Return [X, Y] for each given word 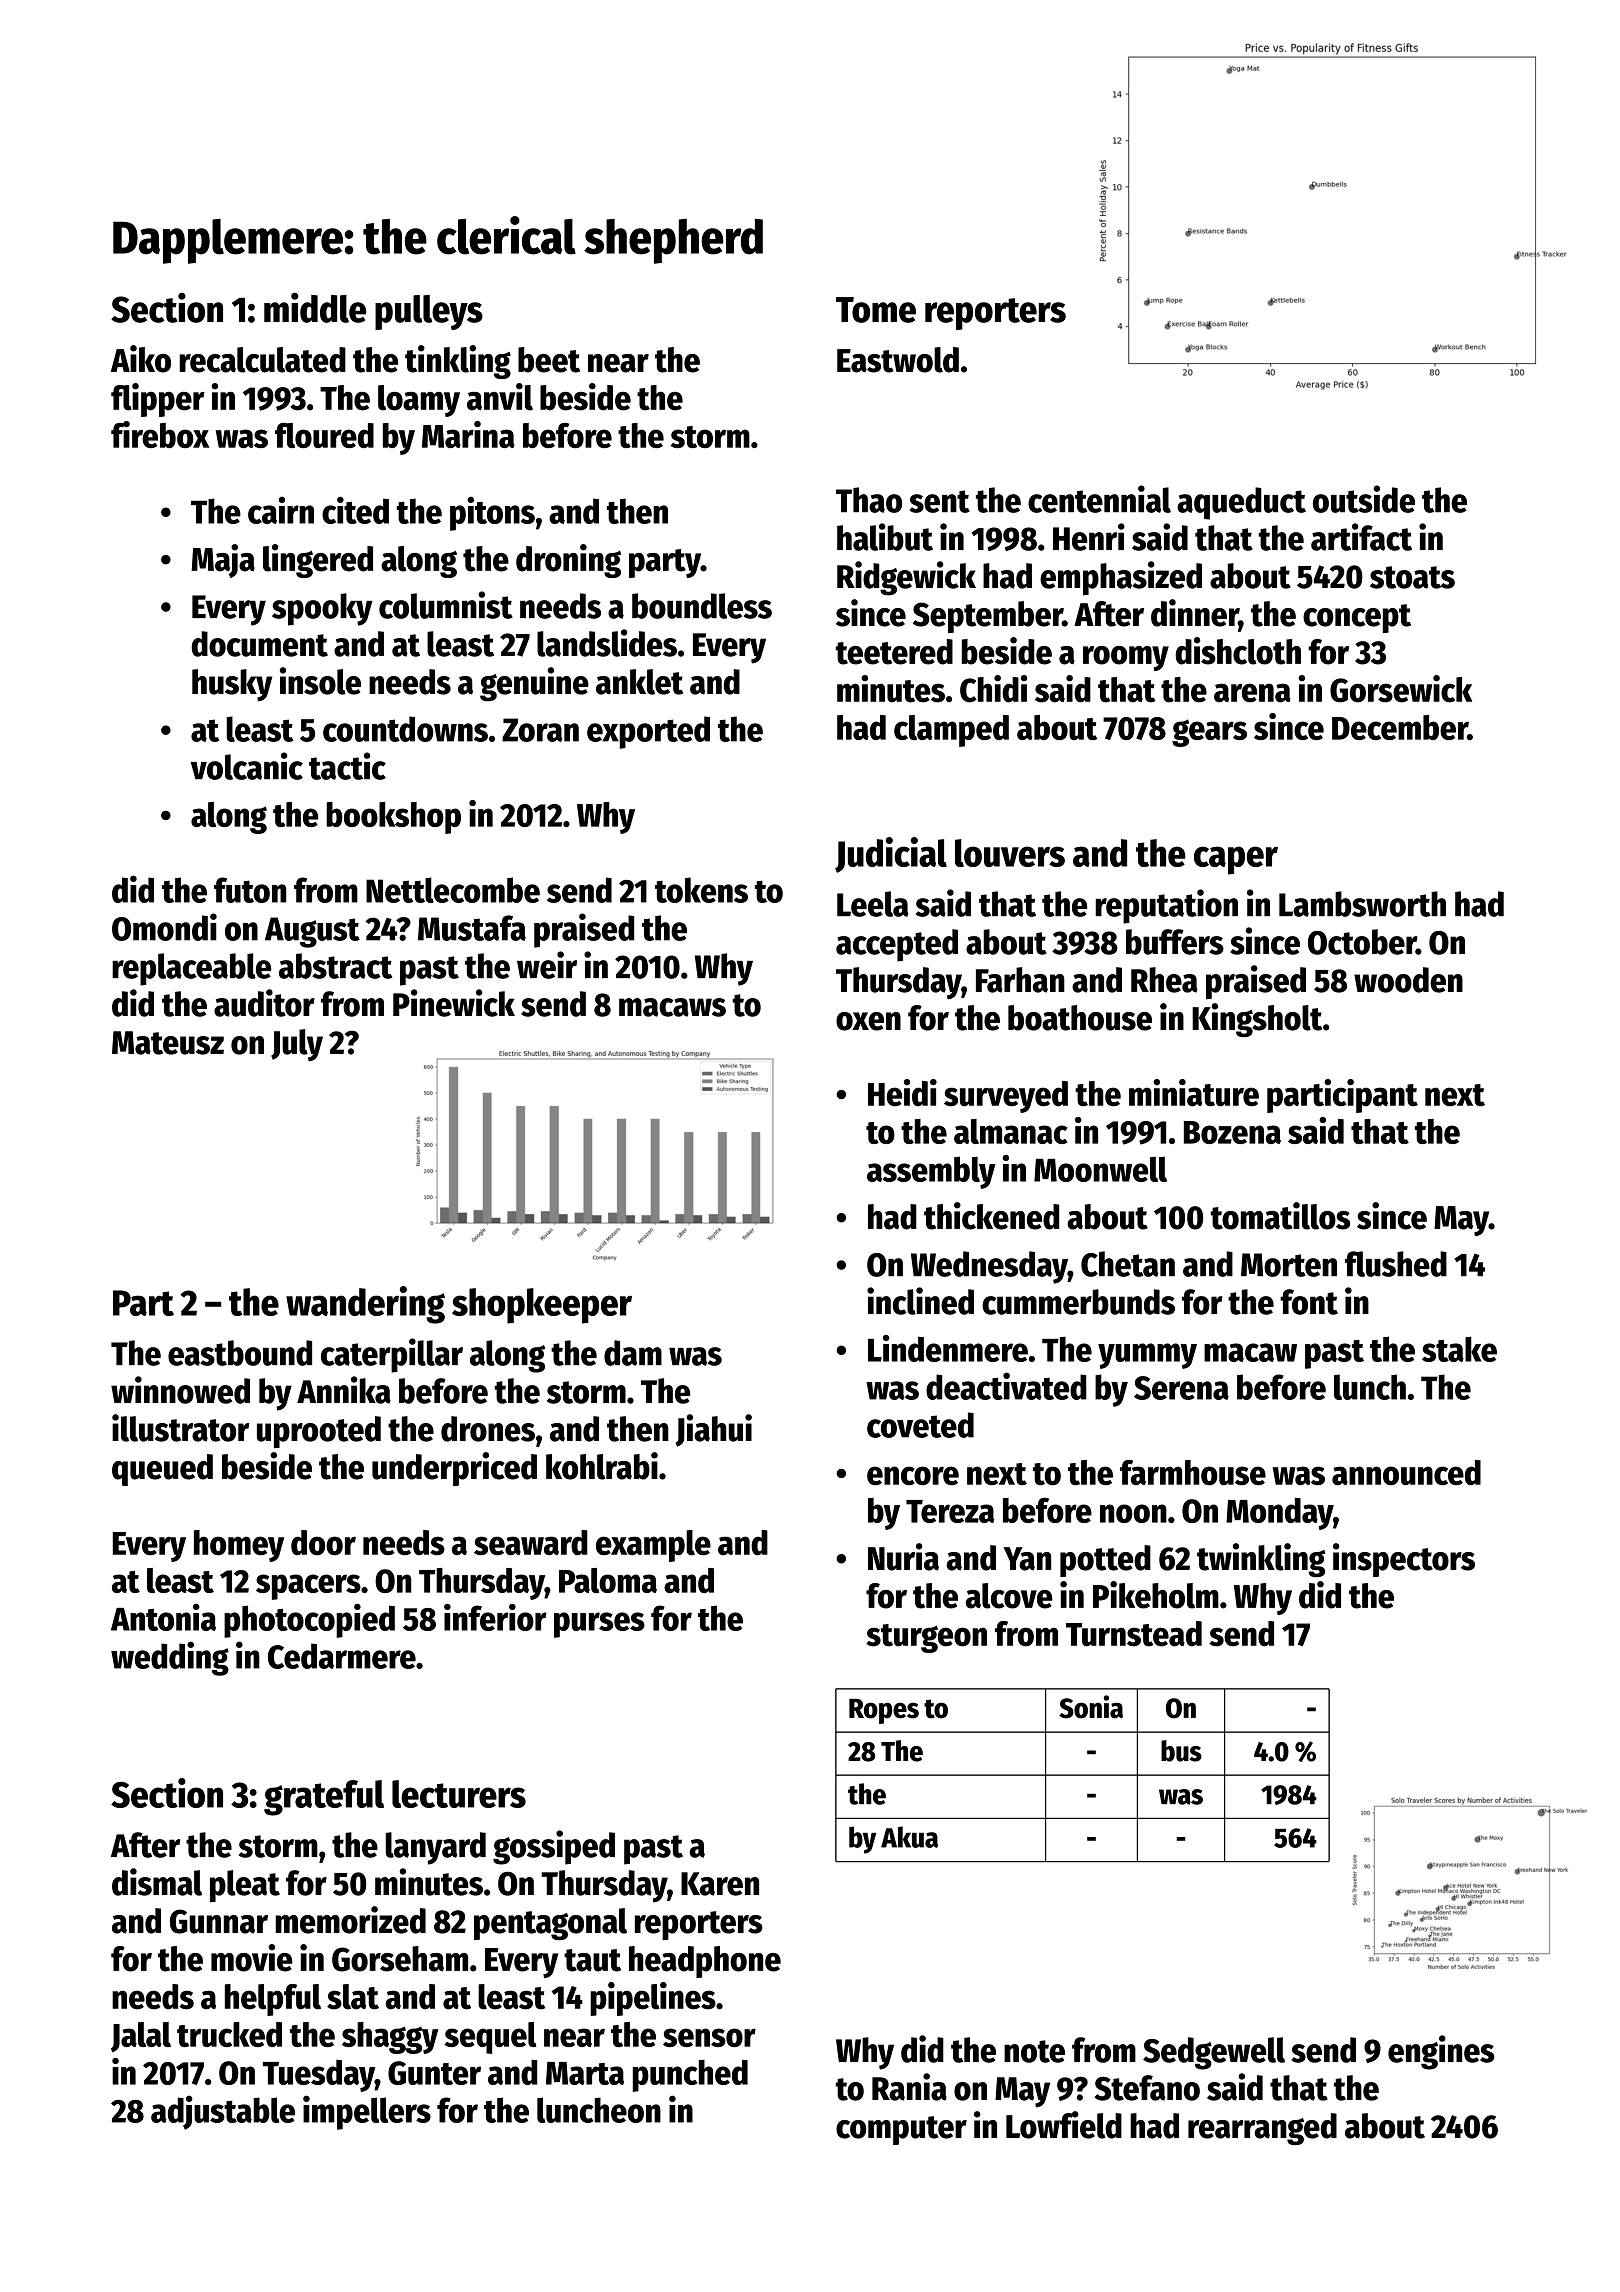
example [653, 1546]
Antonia [163, 1617]
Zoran [540, 730]
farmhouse [1193, 1472]
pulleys [429, 312]
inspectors [1404, 1560]
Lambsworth [1362, 904]
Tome [876, 310]
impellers [367, 2112]
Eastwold [898, 360]
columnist [446, 605]
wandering [365, 1305]
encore [913, 1475]
